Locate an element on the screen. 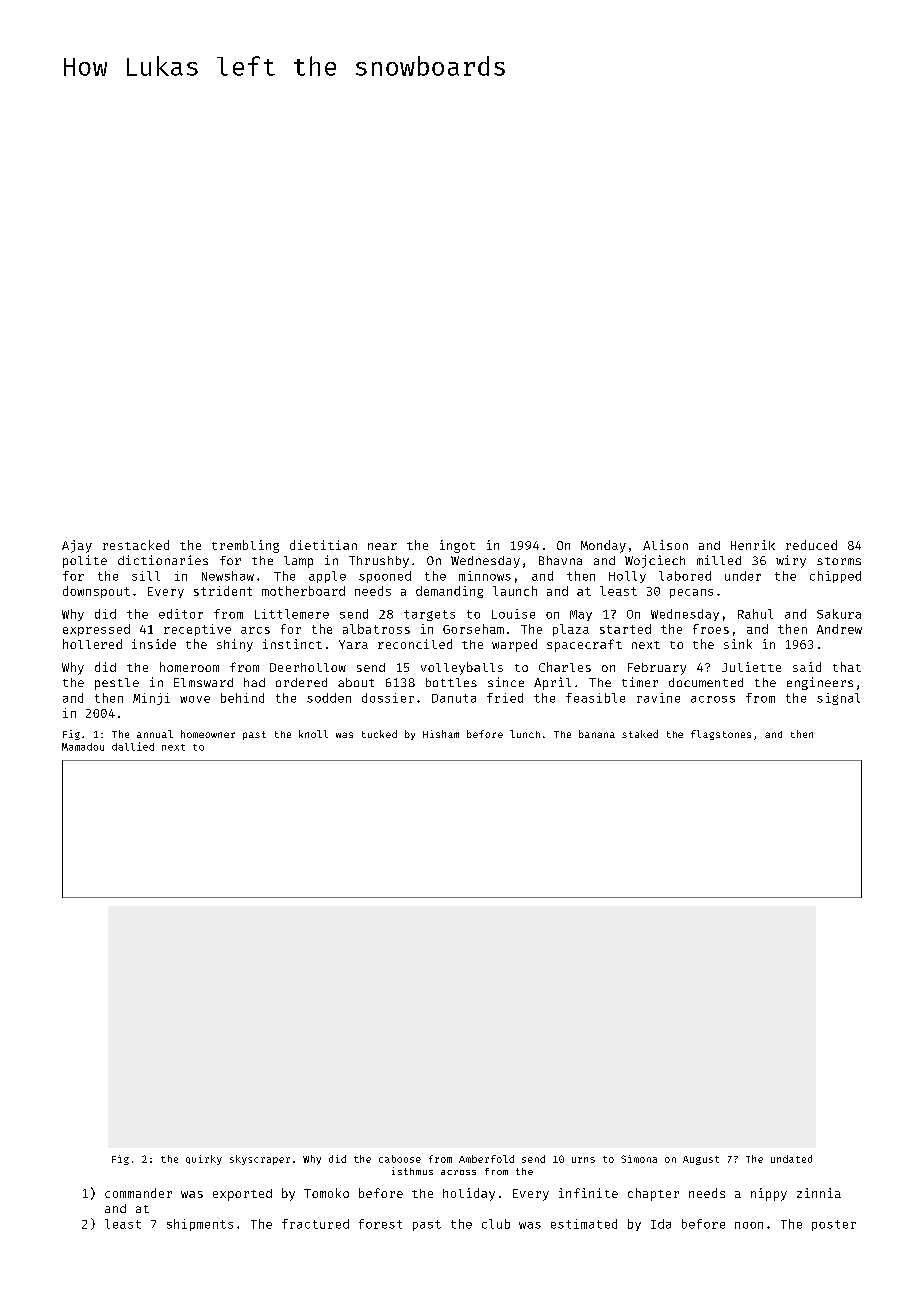  caboose is located at coordinates (400, 1159).
